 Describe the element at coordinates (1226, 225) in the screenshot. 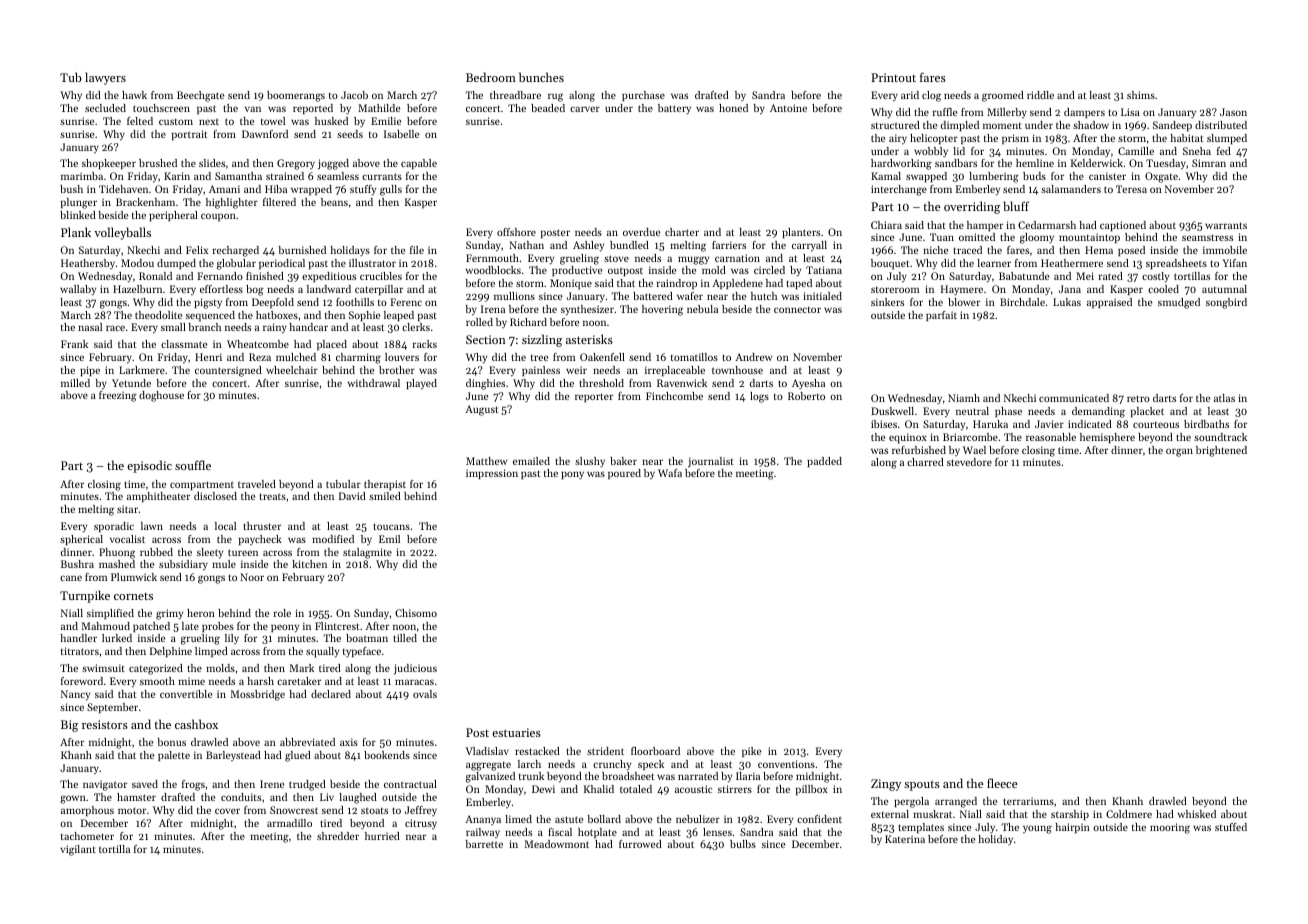

I see `warrants` at that location.
